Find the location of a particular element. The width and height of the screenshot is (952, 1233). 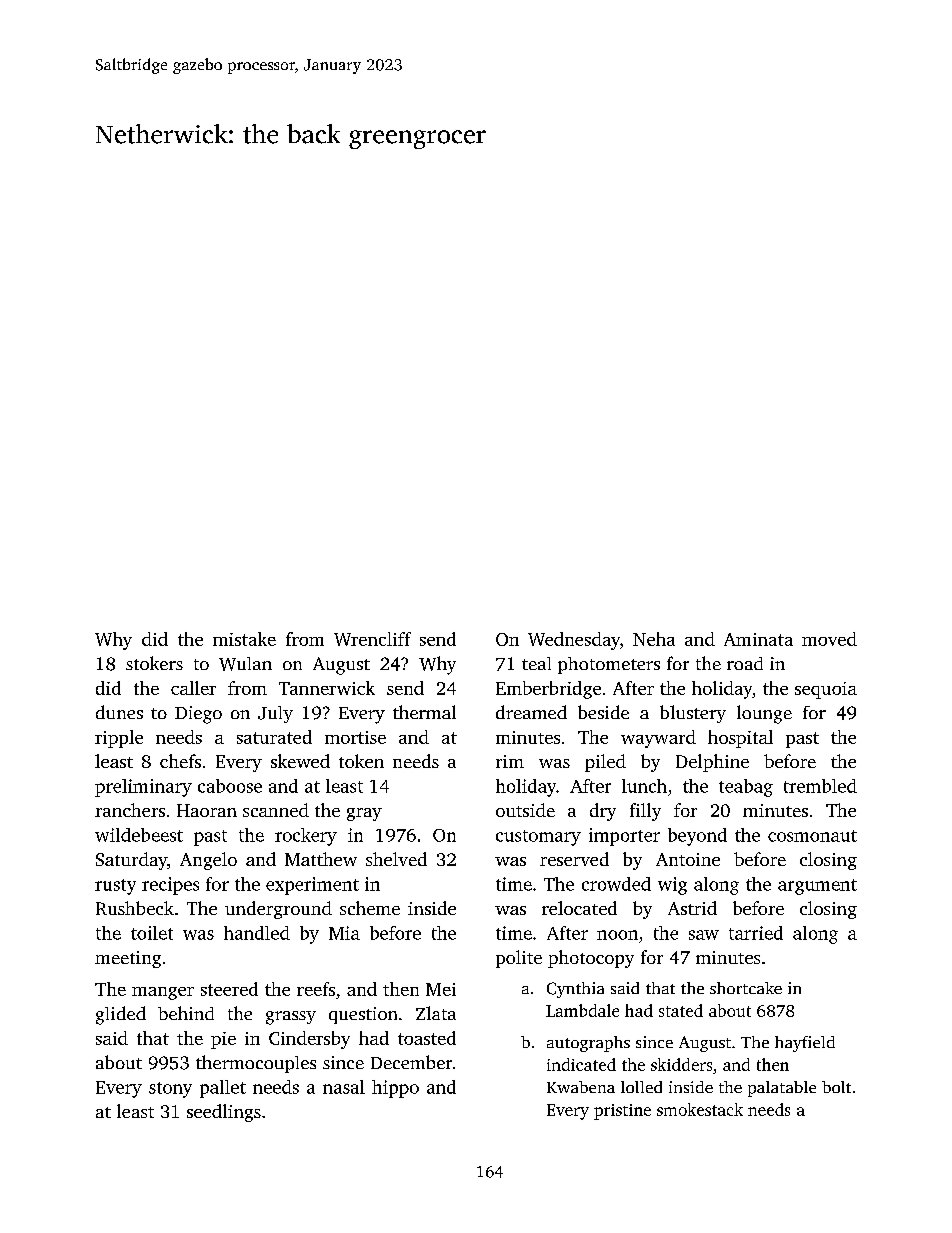

Mia is located at coordinates (344, 933).
